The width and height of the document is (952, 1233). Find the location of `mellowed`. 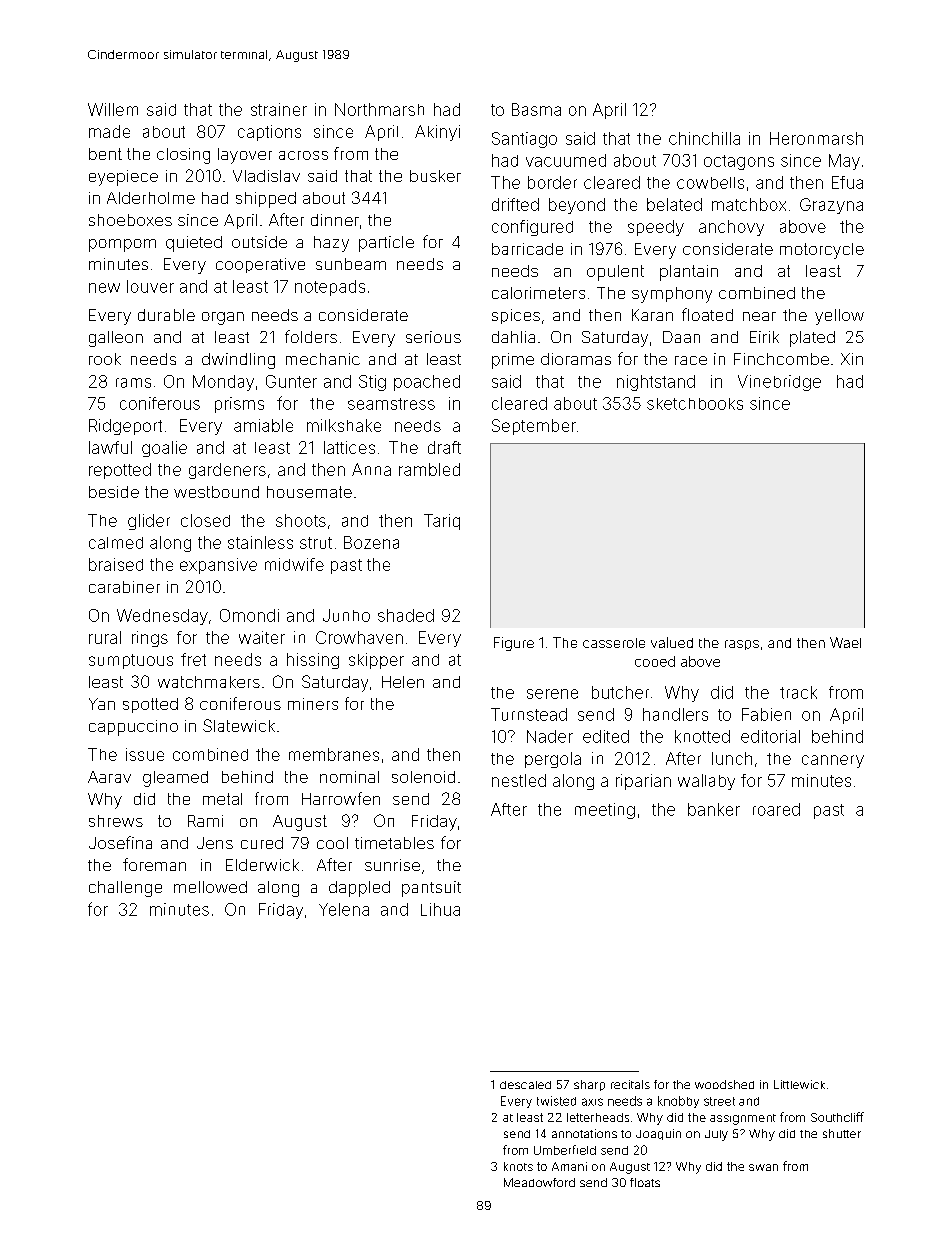

mellowed is located at coordinates (210, 887).
